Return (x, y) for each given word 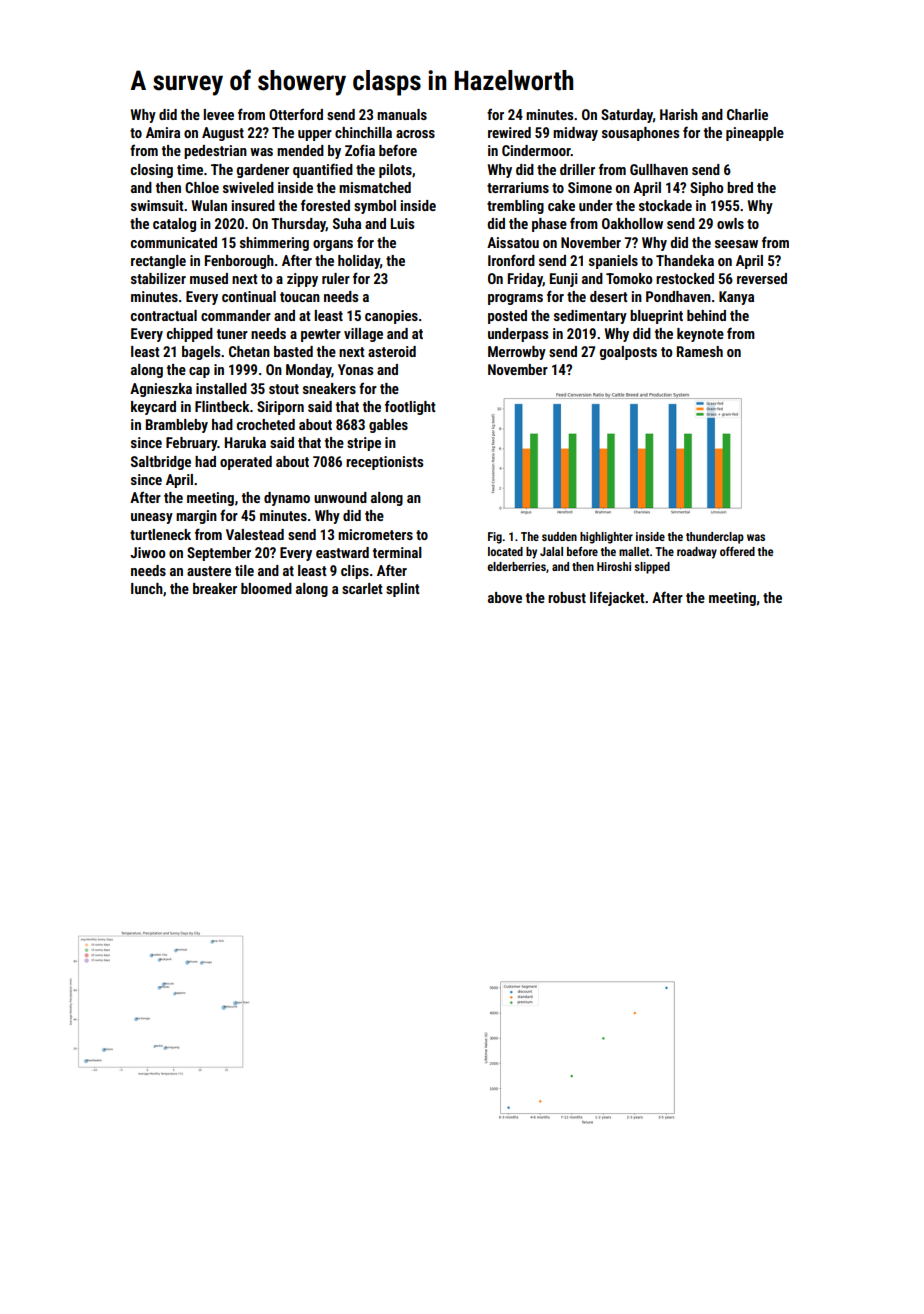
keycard (153, 408)
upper (315, 135)
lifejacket (617, 598)
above (505, 597)
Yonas (355, 369)
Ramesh (700, 351)
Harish (679, 114)
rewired (509, 132)
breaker (215, 588)
